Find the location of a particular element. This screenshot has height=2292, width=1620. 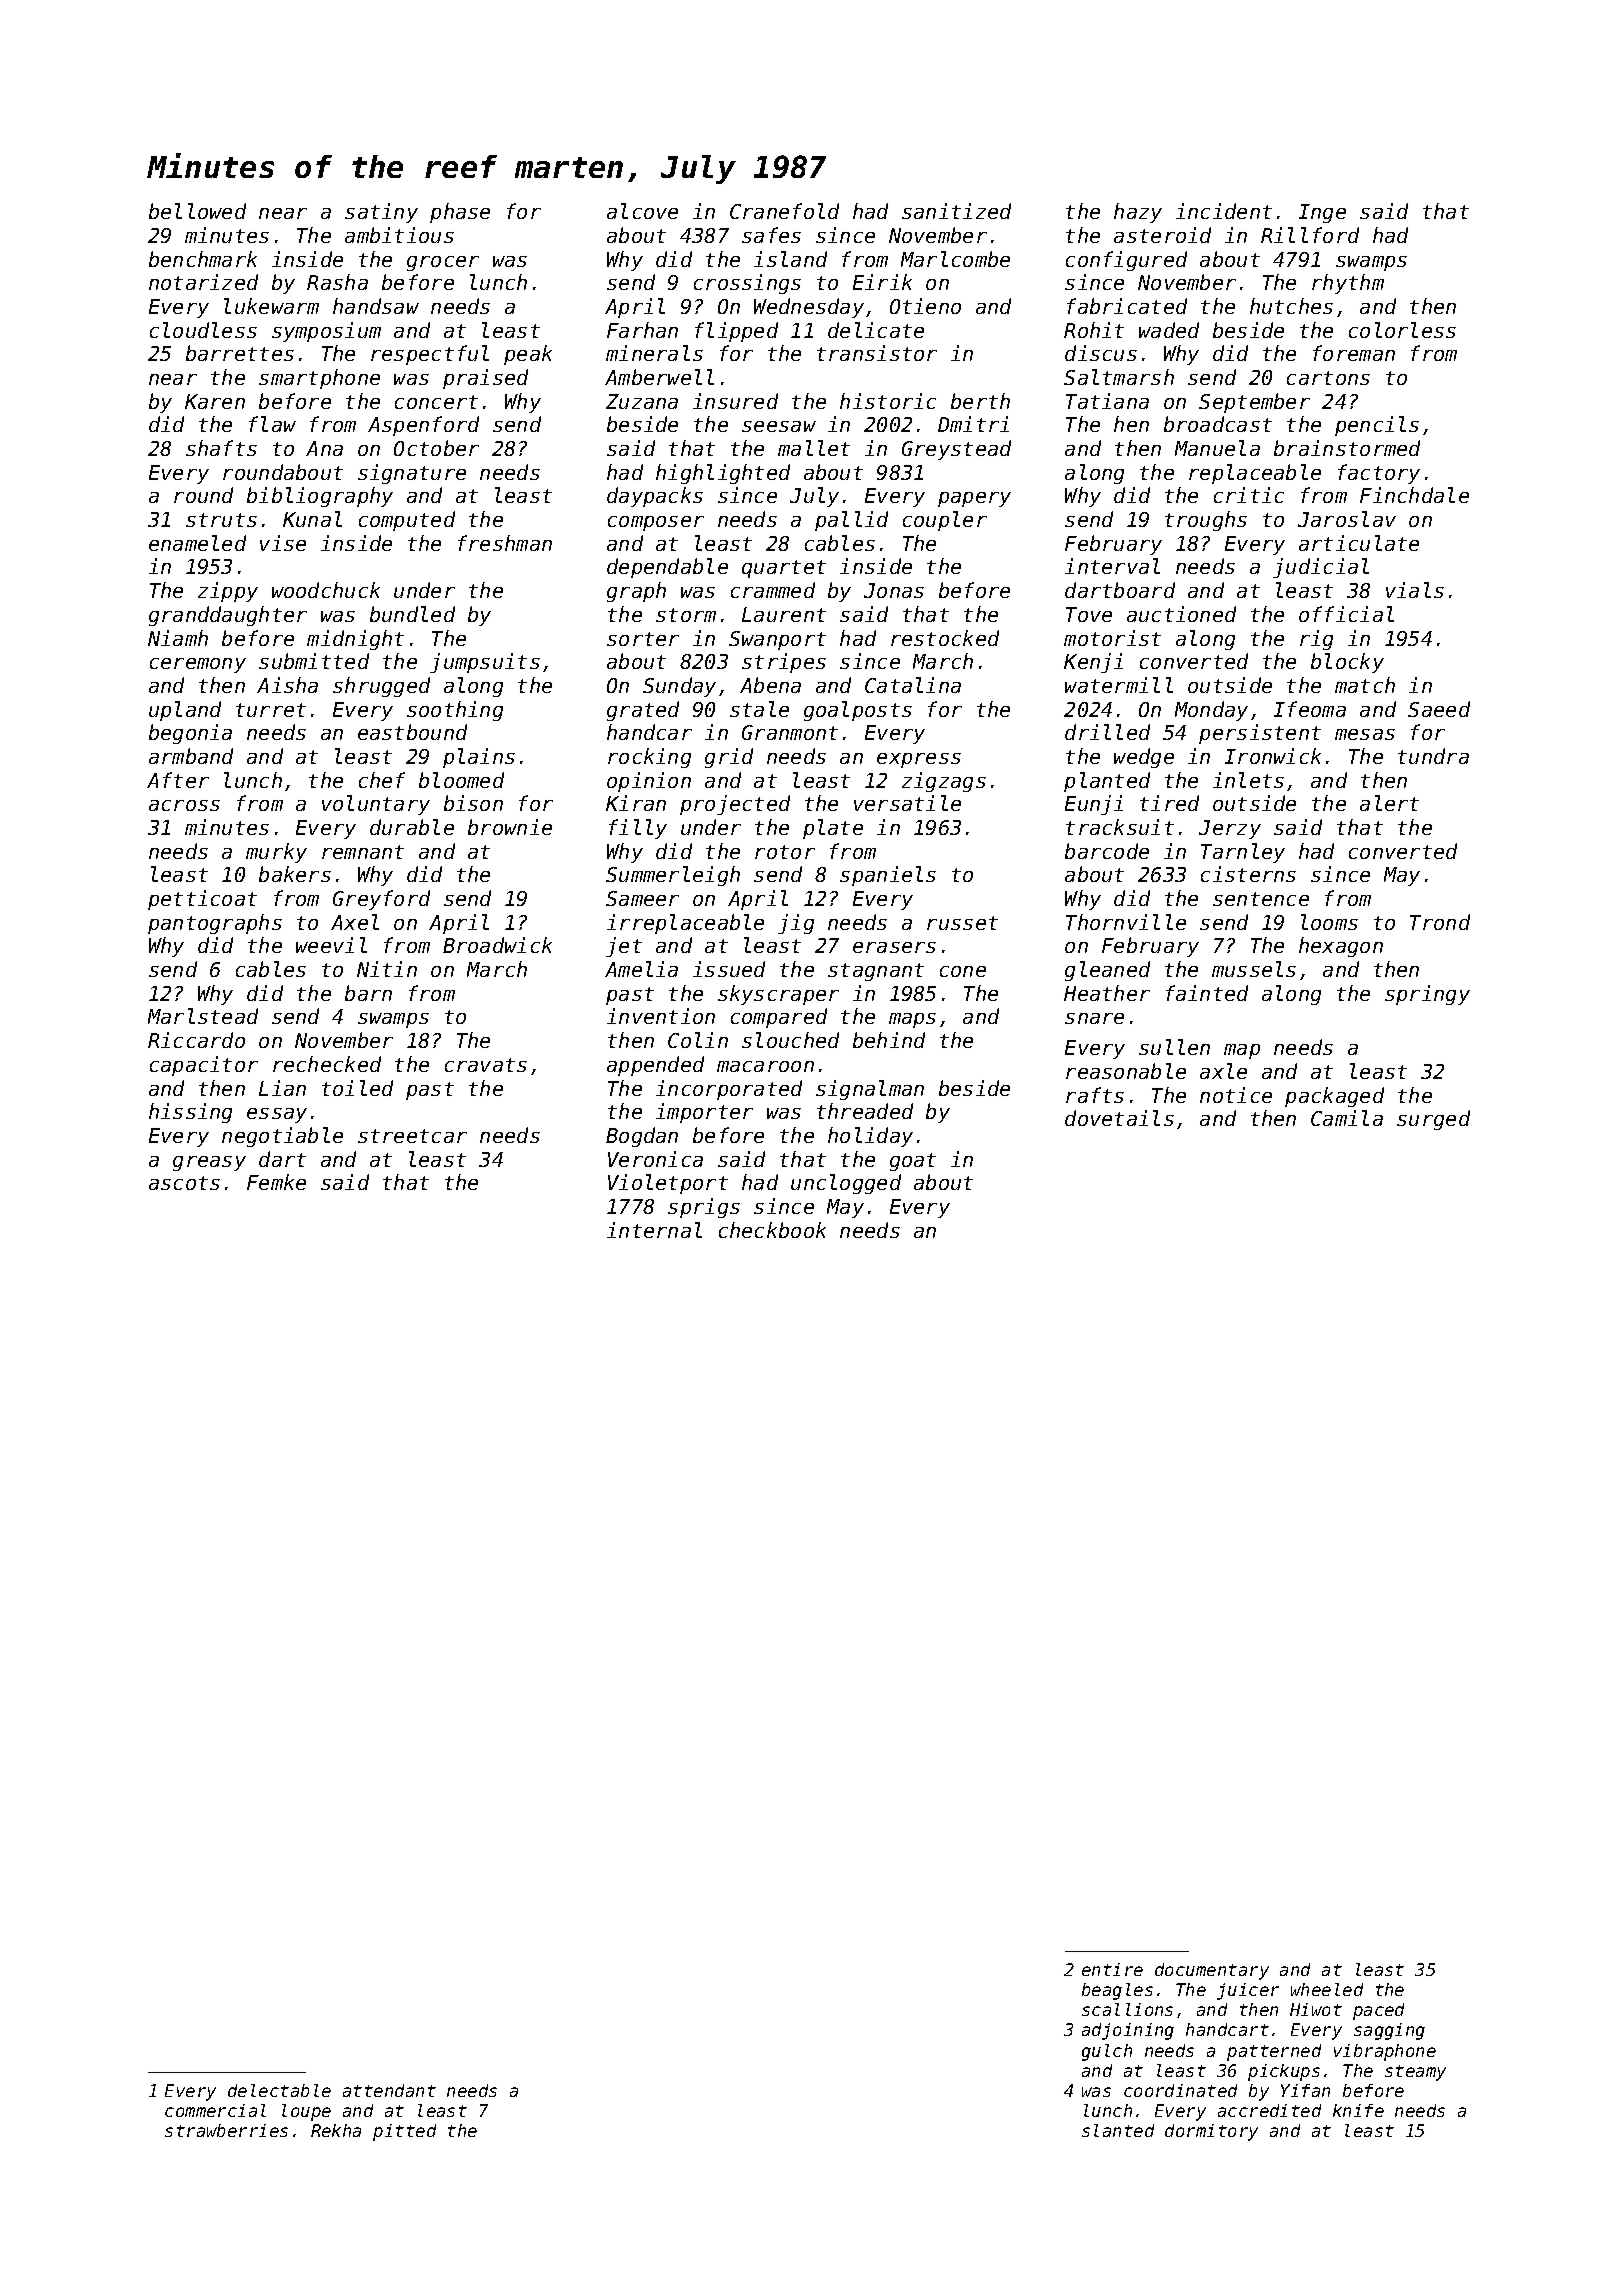

holiday is located at coordinates (870, 1137).
